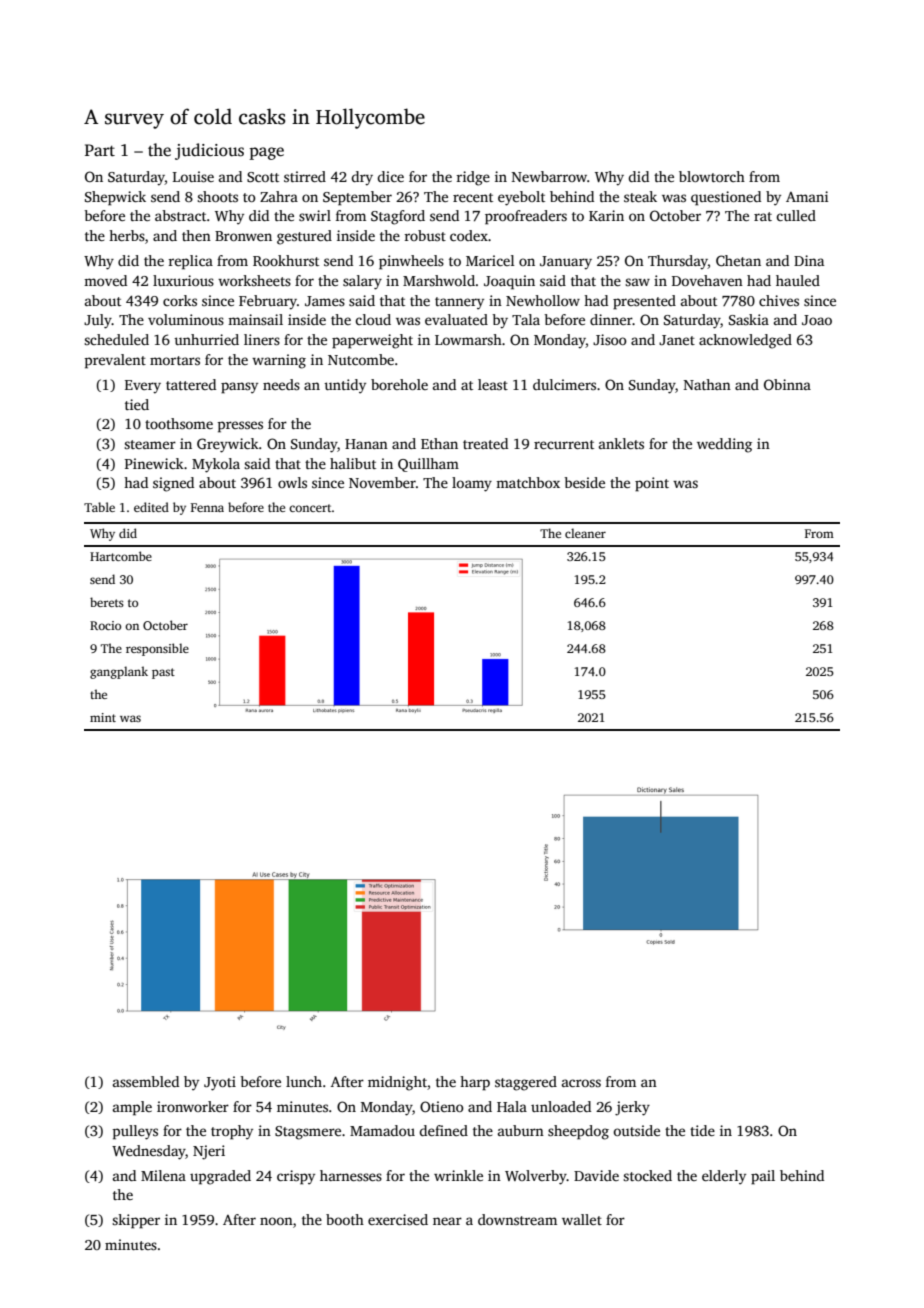  Describe the element at coordinates (217, 196) in the screenshot. I see `shoots` at that location.
